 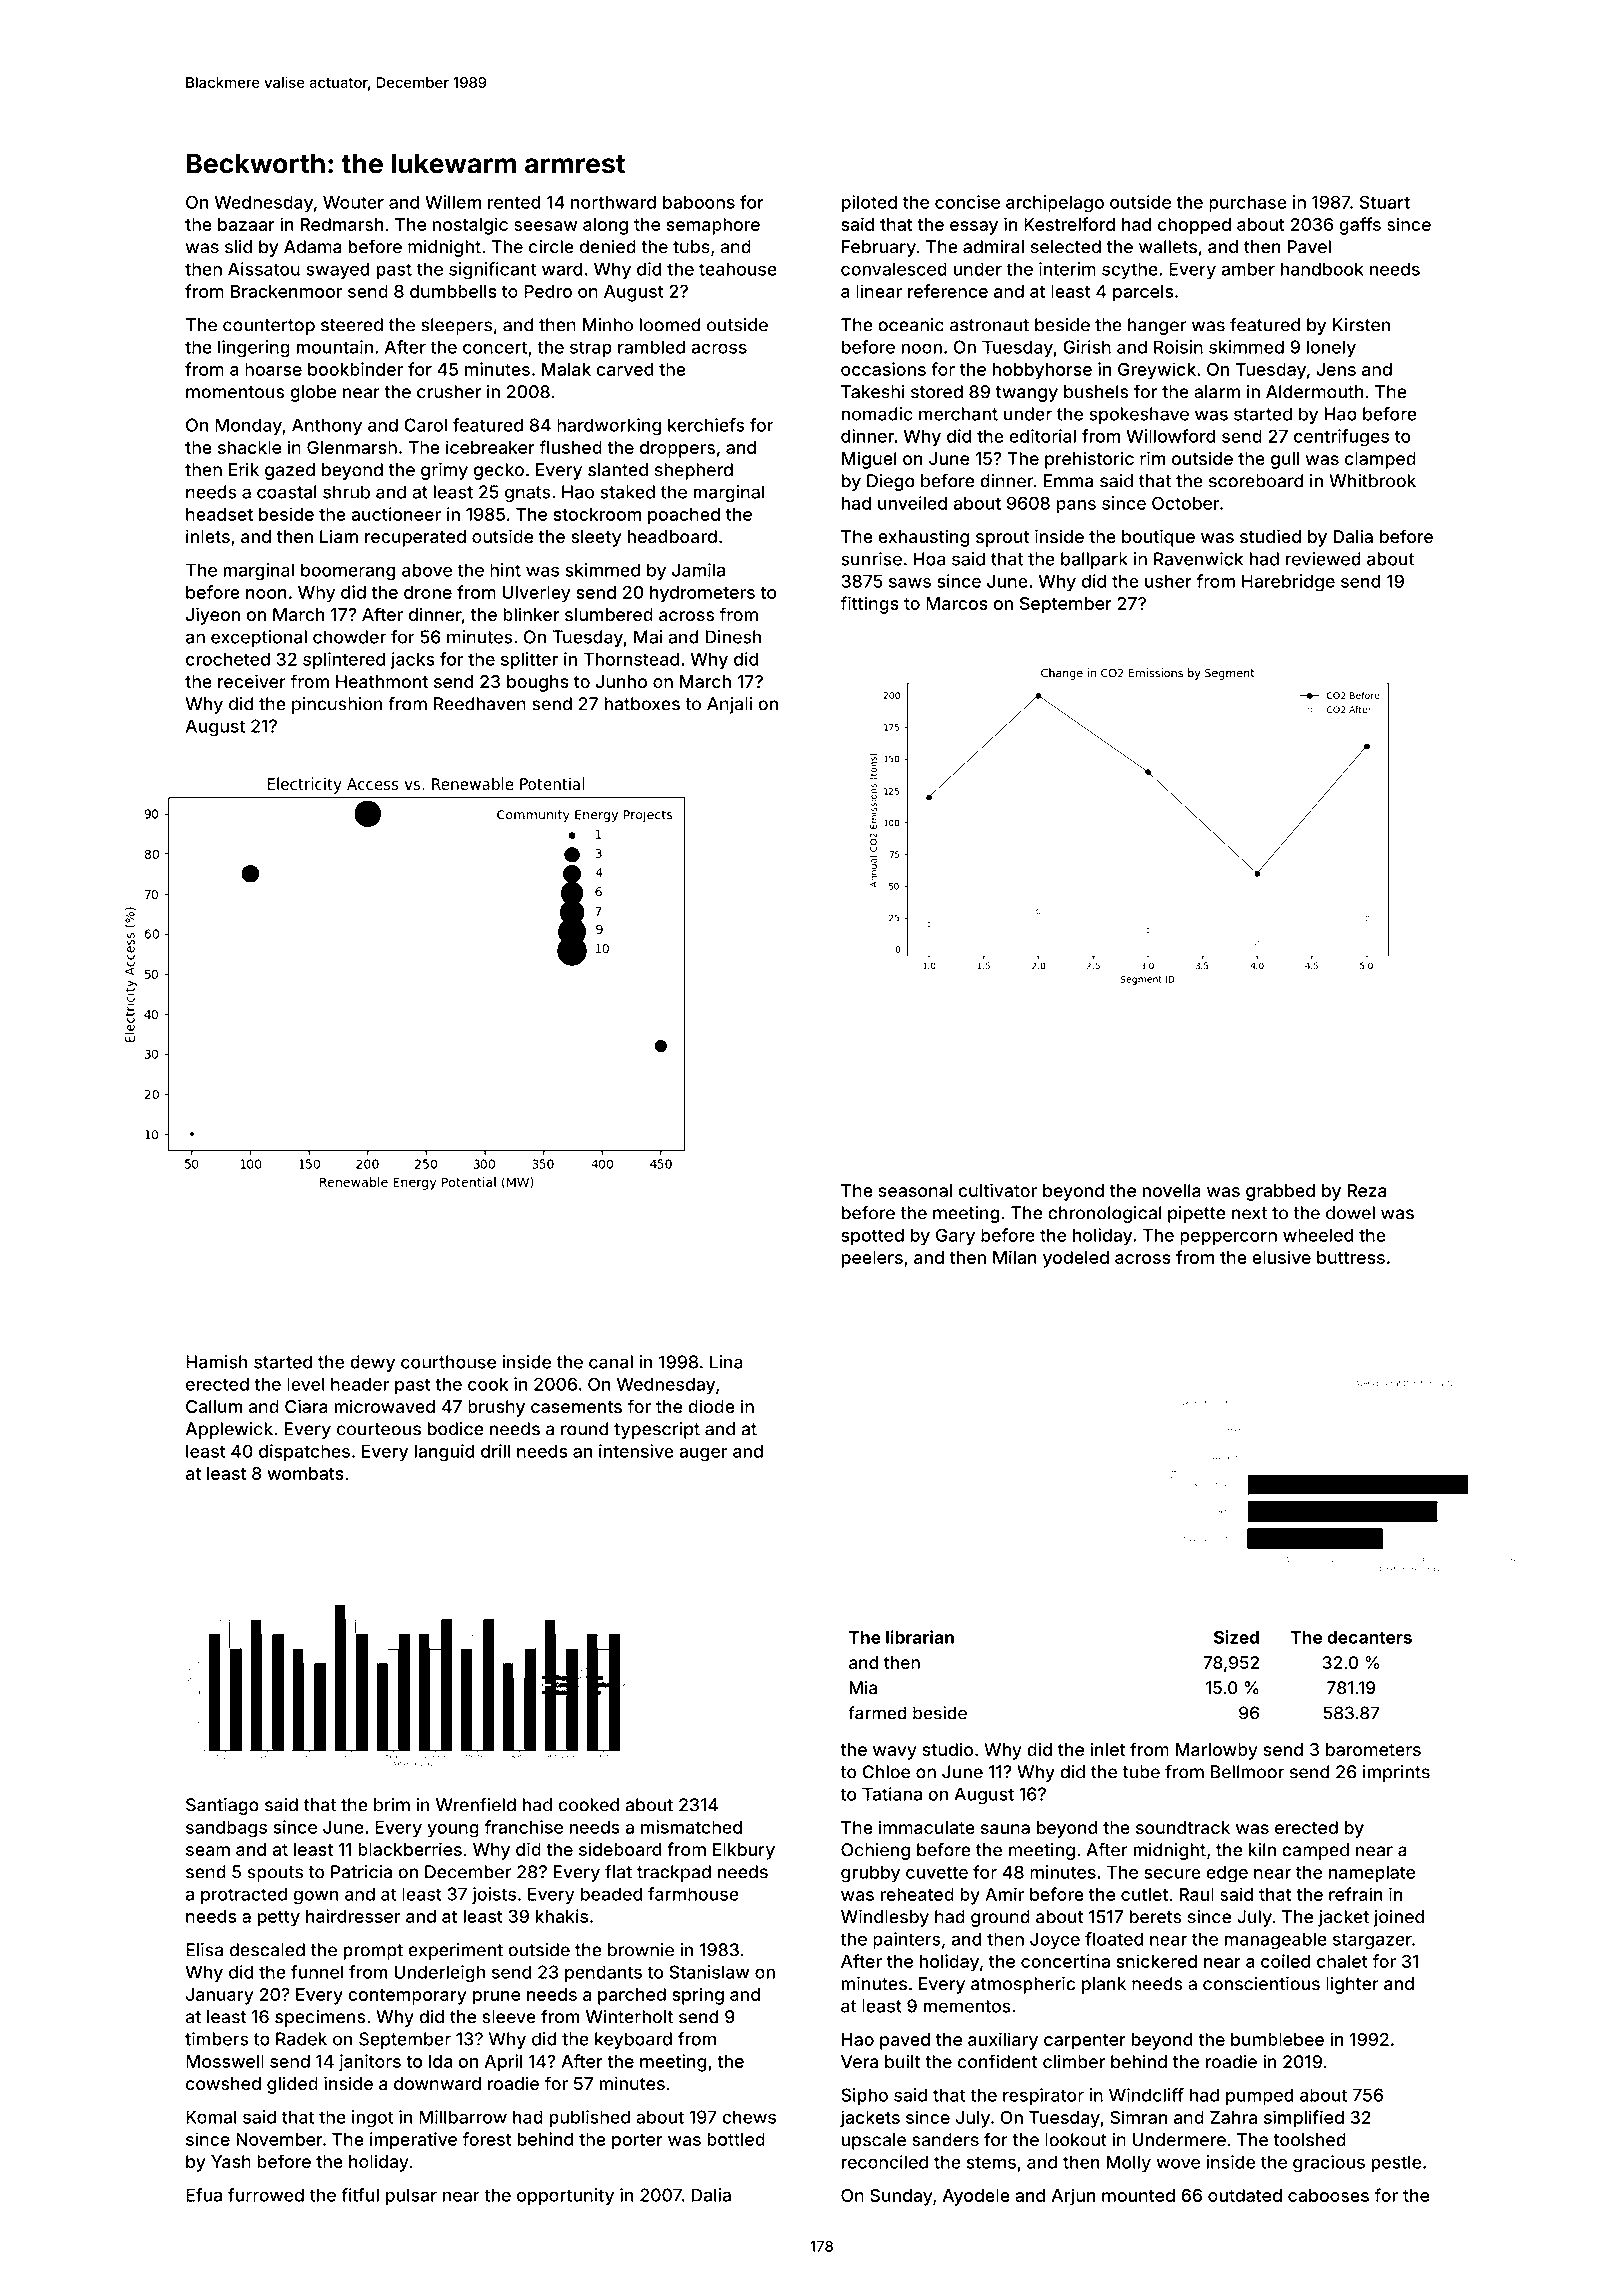 What do you see at coordinates (1155, 1917) in the document?
I see `berets` at bounding box center [1155, 1917].
